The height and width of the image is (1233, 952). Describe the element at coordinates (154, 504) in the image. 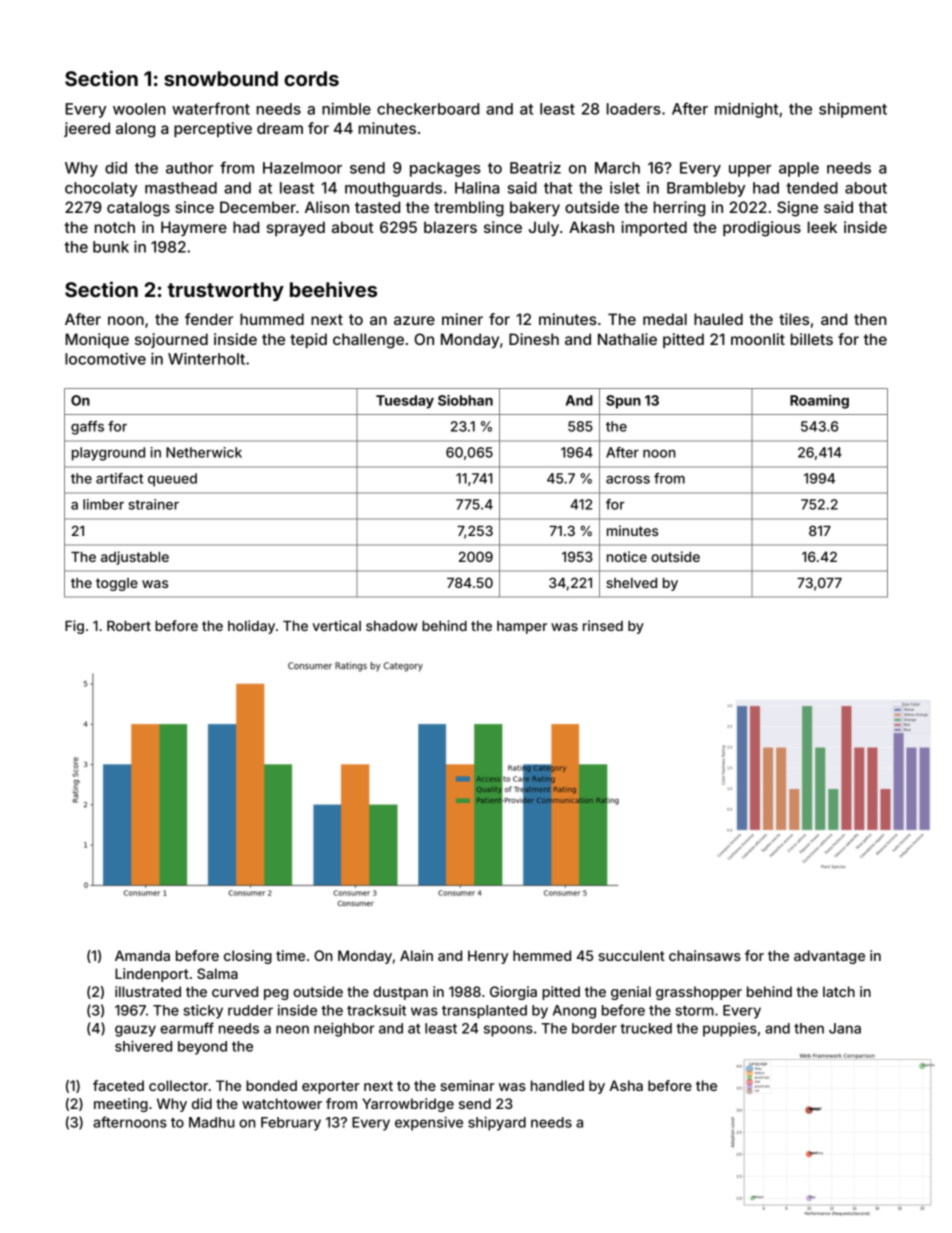

I see `strainer` at that location.
